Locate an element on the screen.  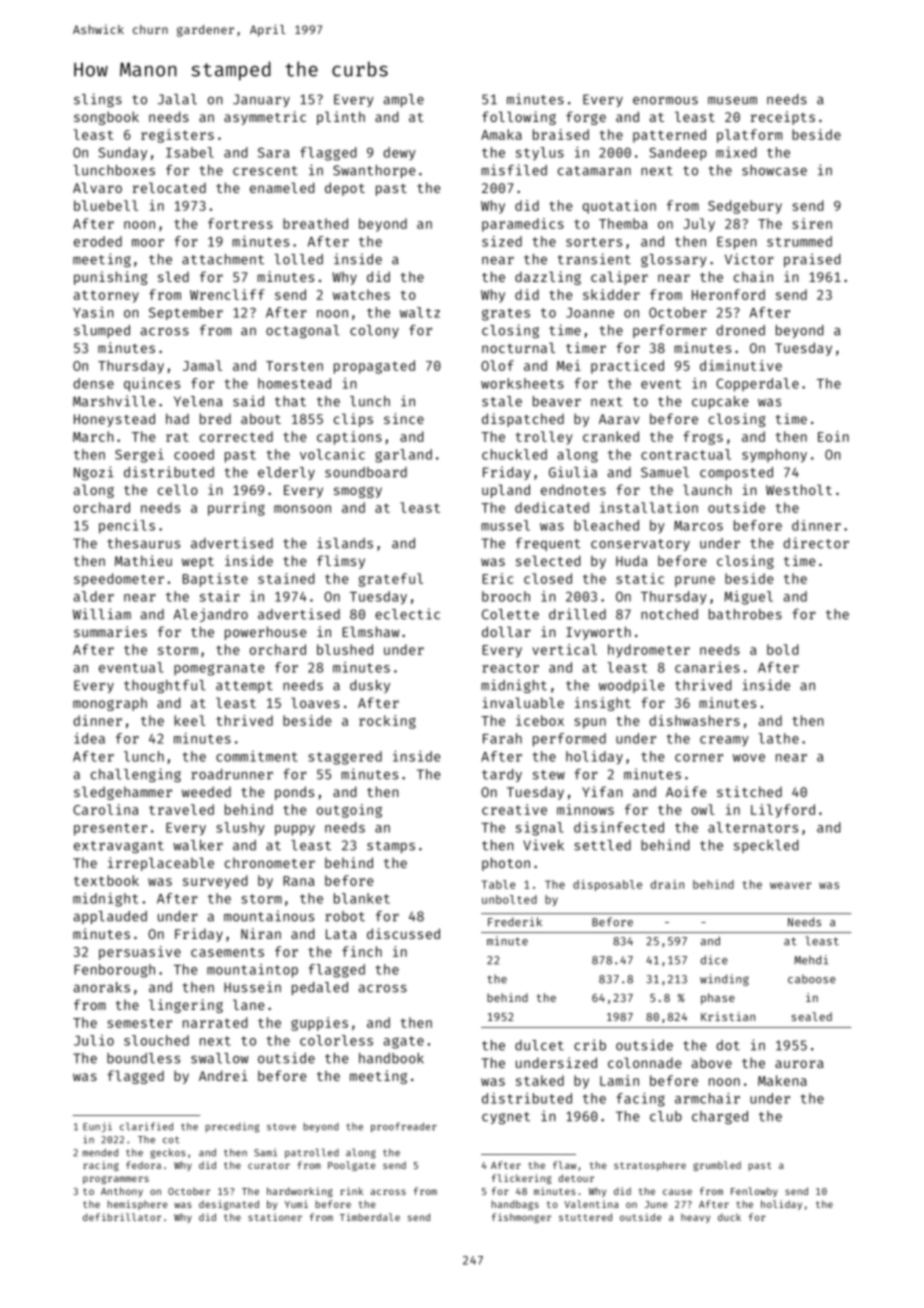
monograph is located at coordinates (110, 704).
